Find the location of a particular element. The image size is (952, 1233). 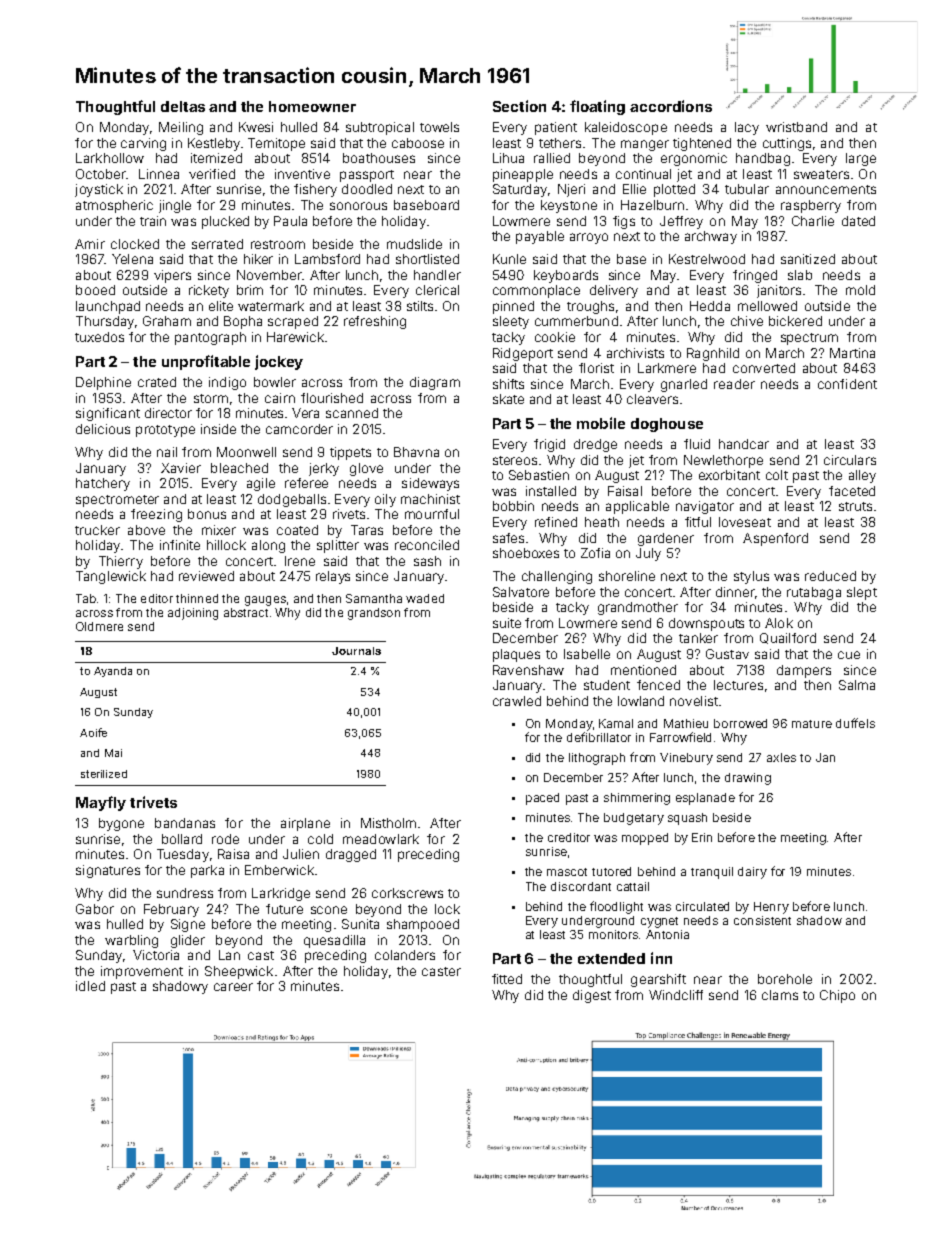

Section is located at coordinates (519, 106).
